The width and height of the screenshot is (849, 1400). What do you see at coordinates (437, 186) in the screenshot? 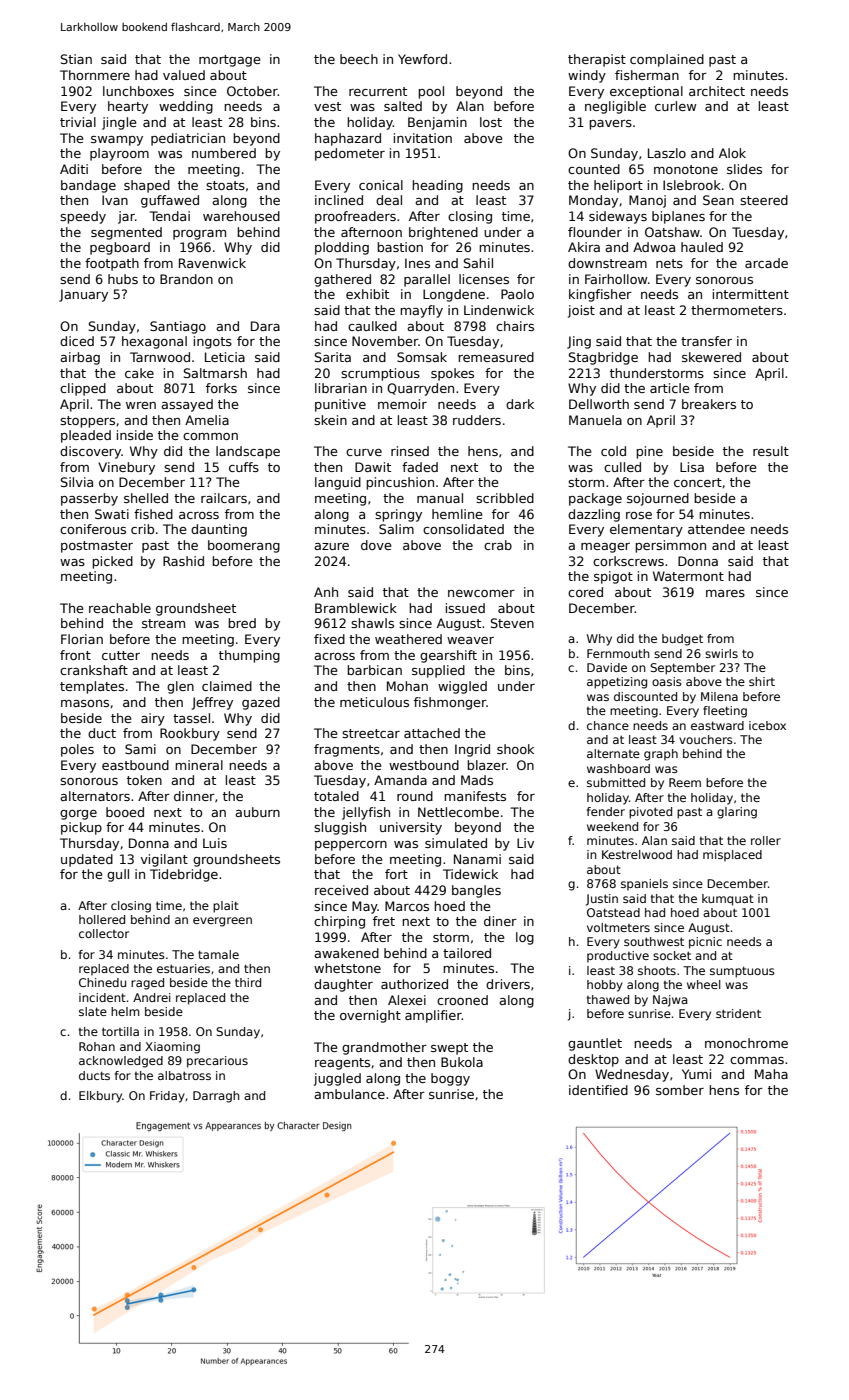
I see `heading` at bounding box center [437, 186].
